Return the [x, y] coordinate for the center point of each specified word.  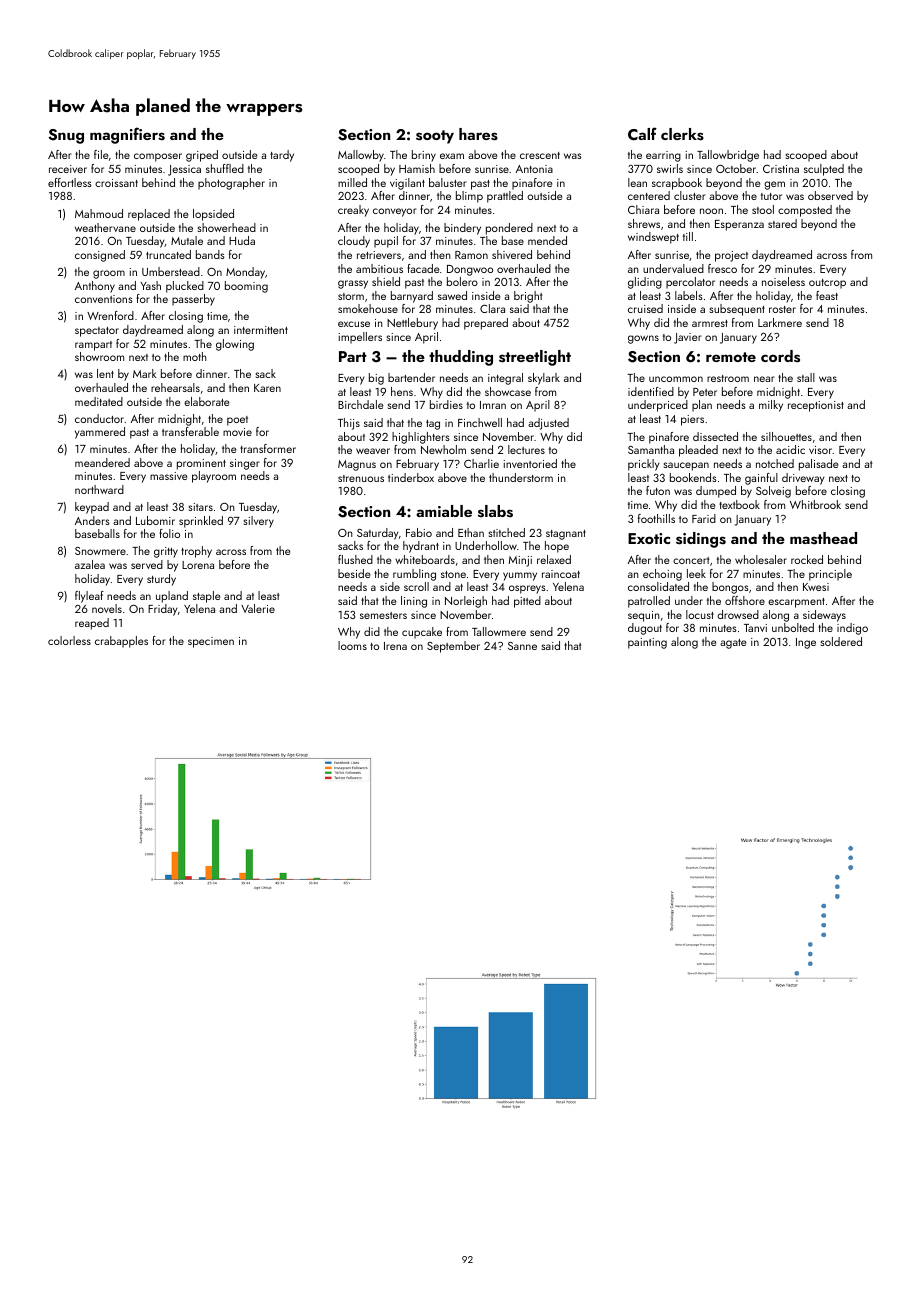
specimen [211, 642]
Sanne [522, 646]
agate [733, 644]
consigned [100, 256]
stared [782, 223]
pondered [509, 229]
